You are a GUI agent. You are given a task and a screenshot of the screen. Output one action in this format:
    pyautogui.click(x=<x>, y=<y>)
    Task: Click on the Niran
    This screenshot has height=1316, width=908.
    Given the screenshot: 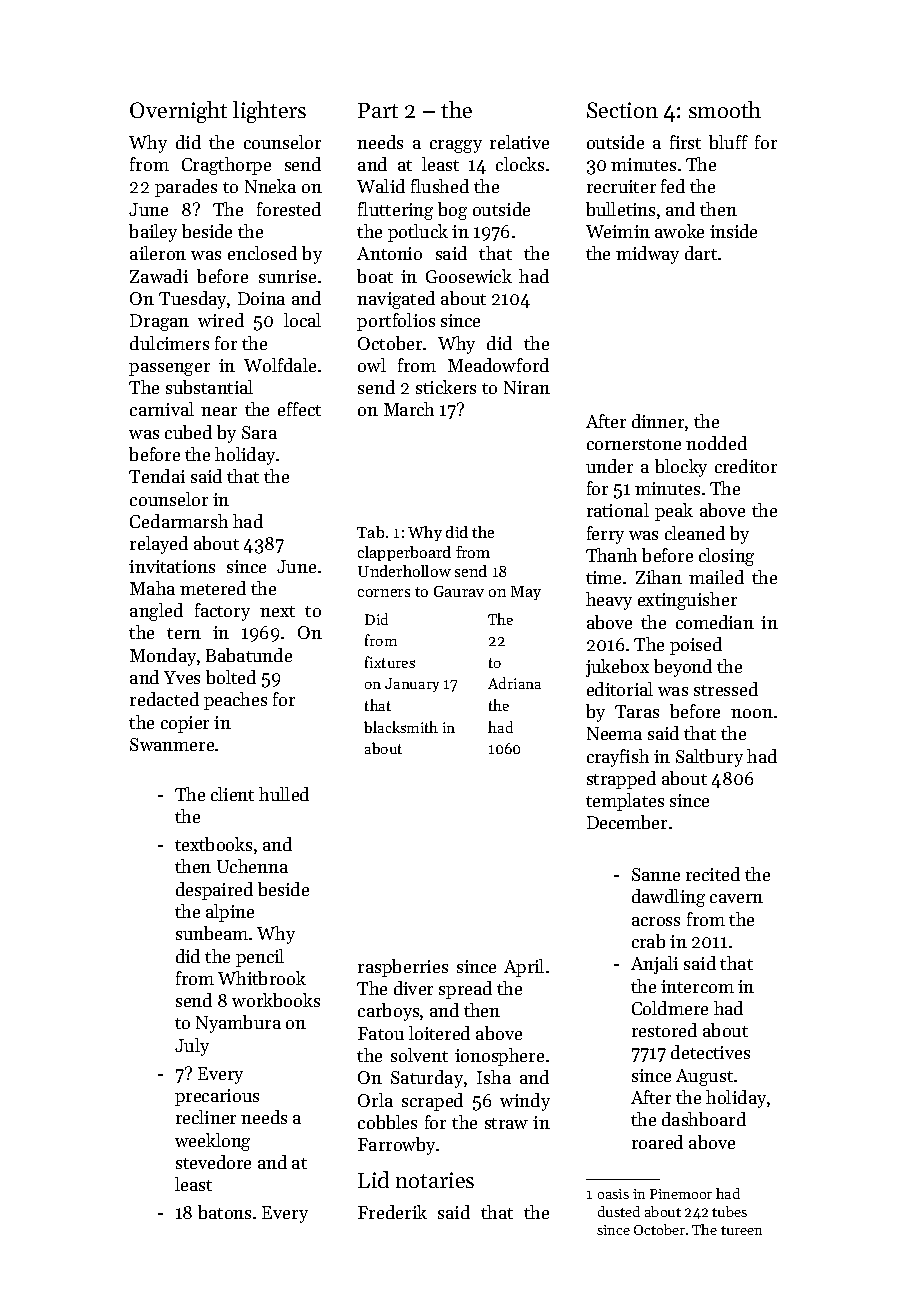 What is the action you would take?
    pyautogui.click(x=527, y=387)
